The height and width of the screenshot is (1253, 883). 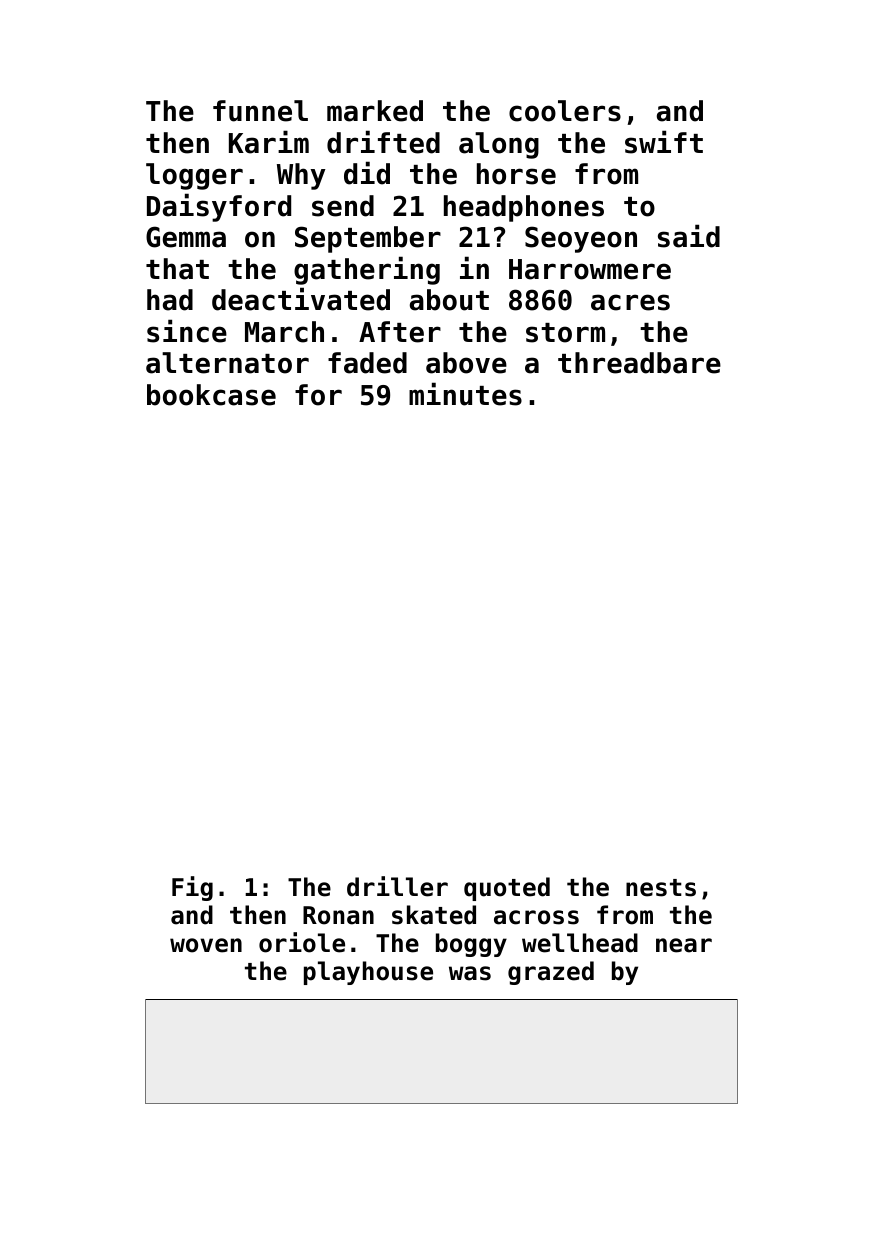 What do you see at coordinates (367, 173) in the screenshot?
I see `did` at bounding box center [367, 173].
